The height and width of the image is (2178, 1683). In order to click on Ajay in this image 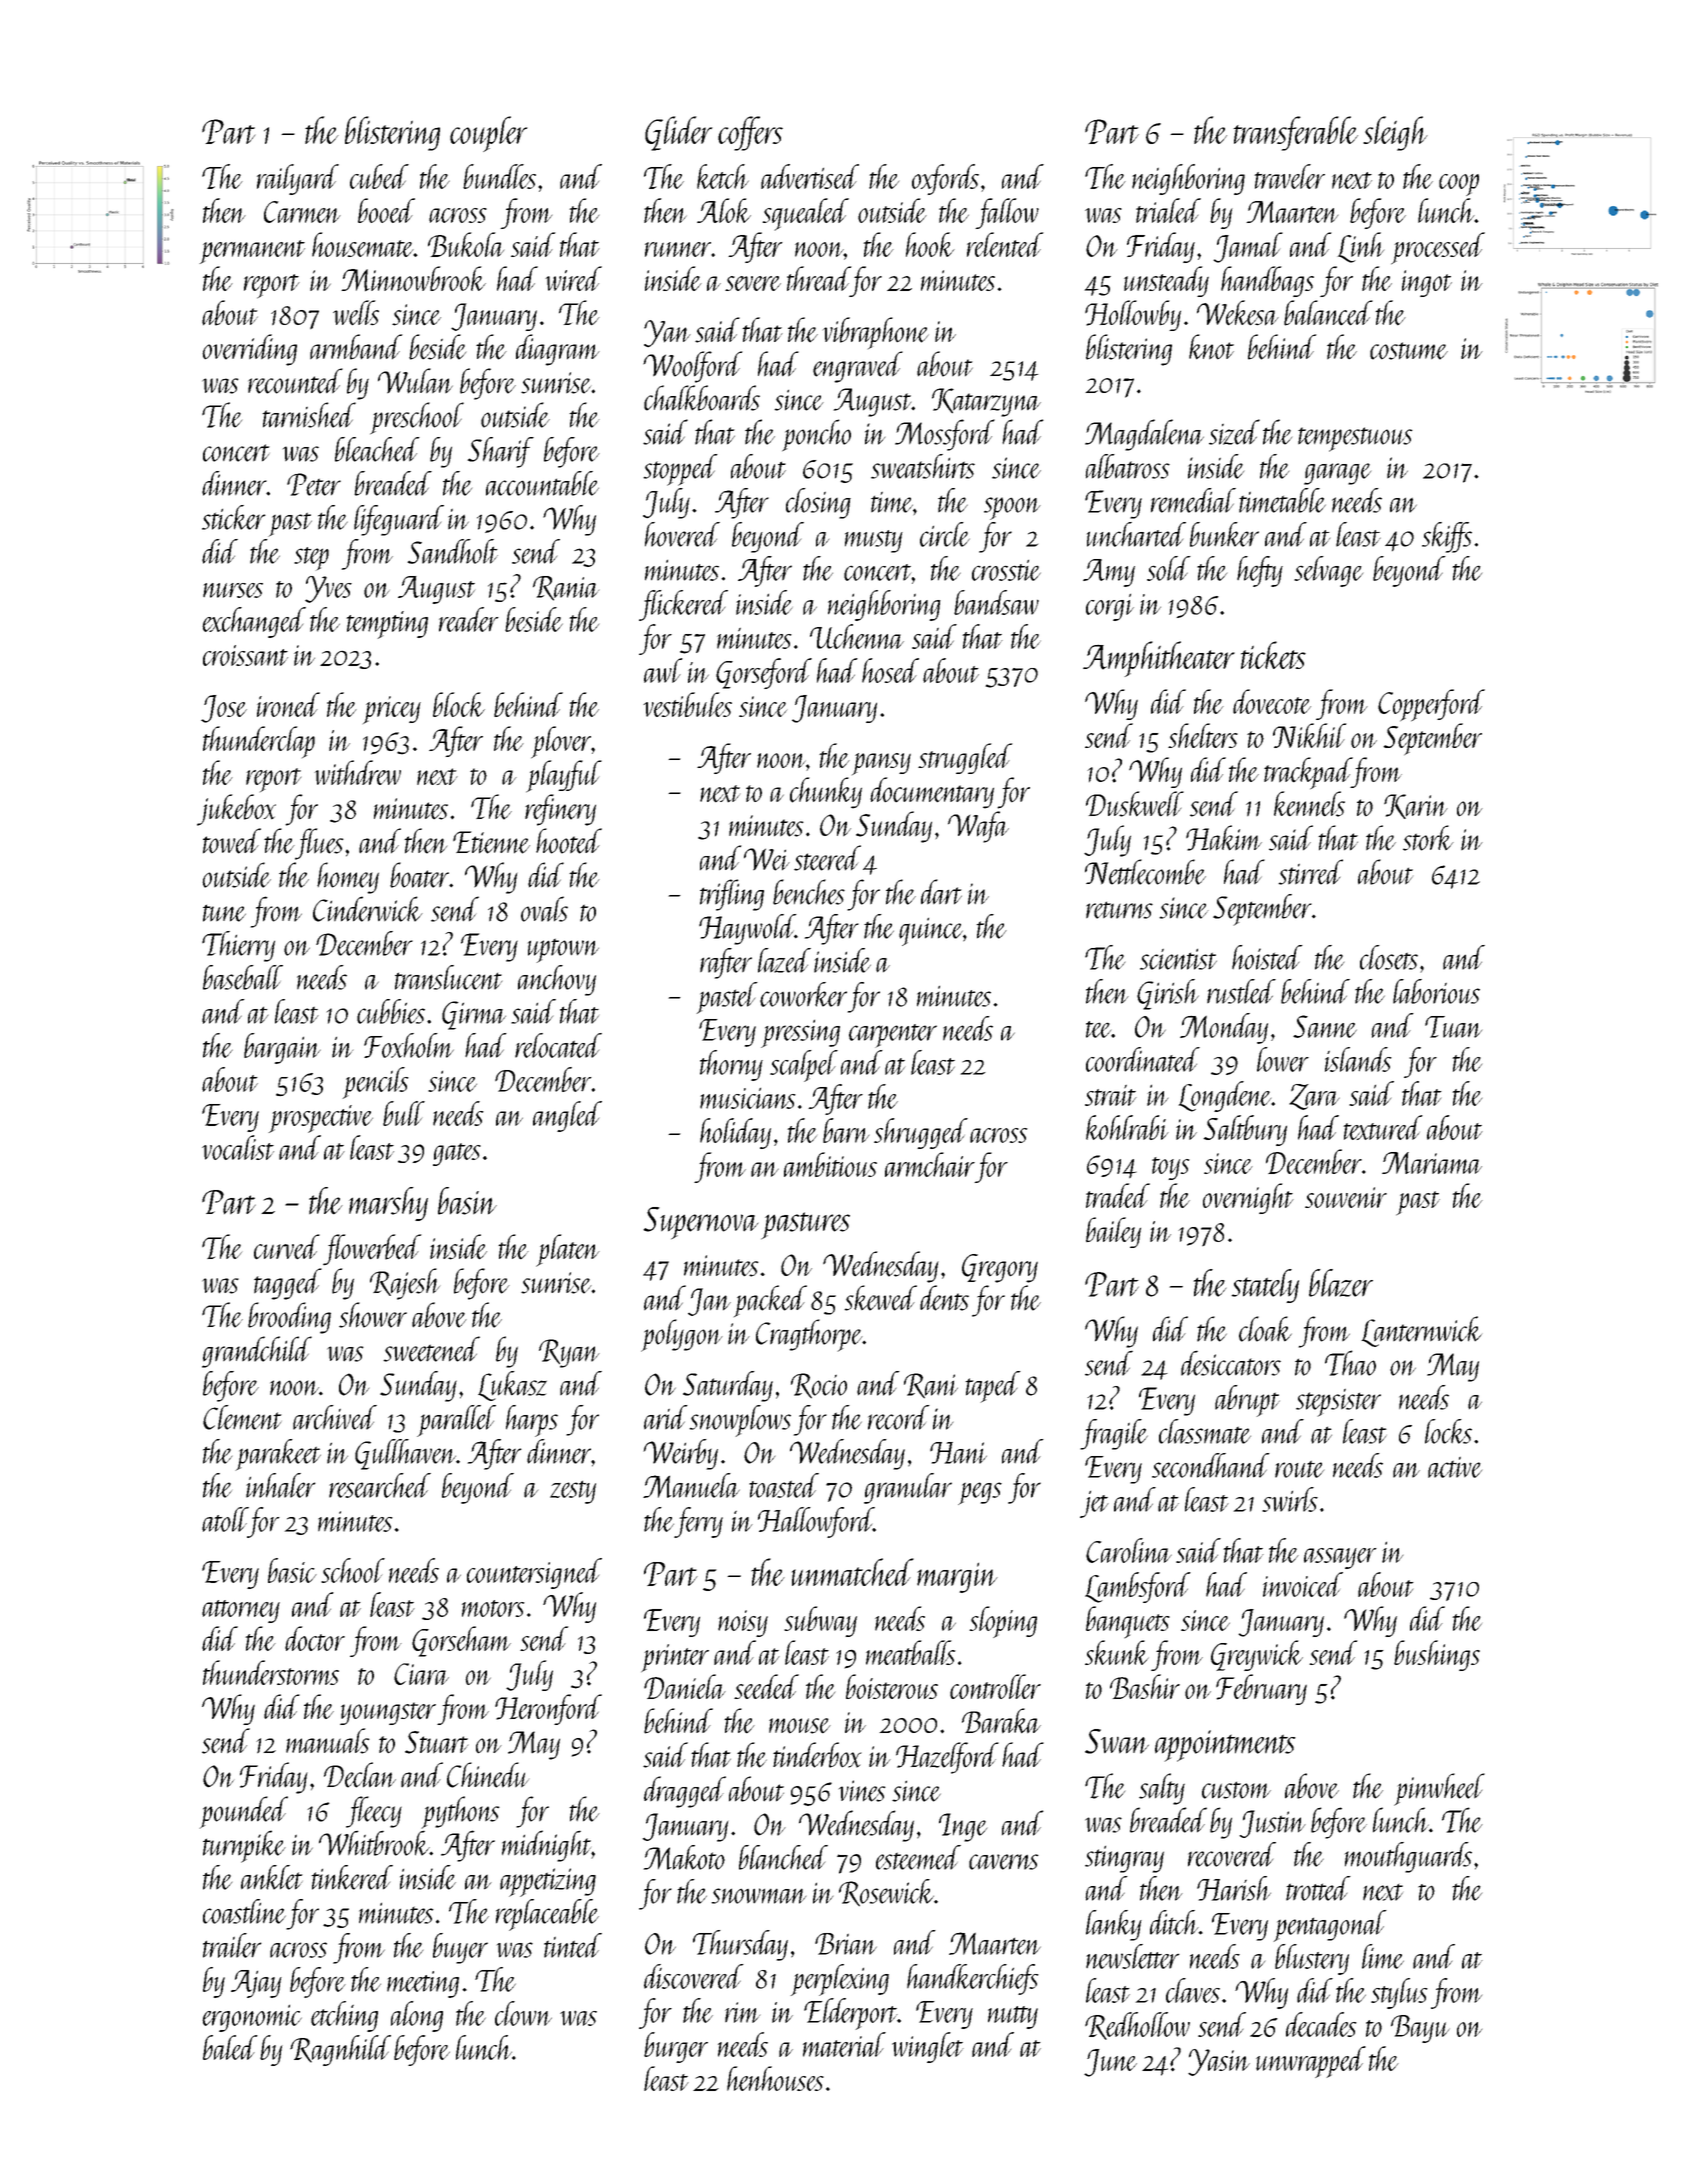, I will do `click(256, 1984)`.
